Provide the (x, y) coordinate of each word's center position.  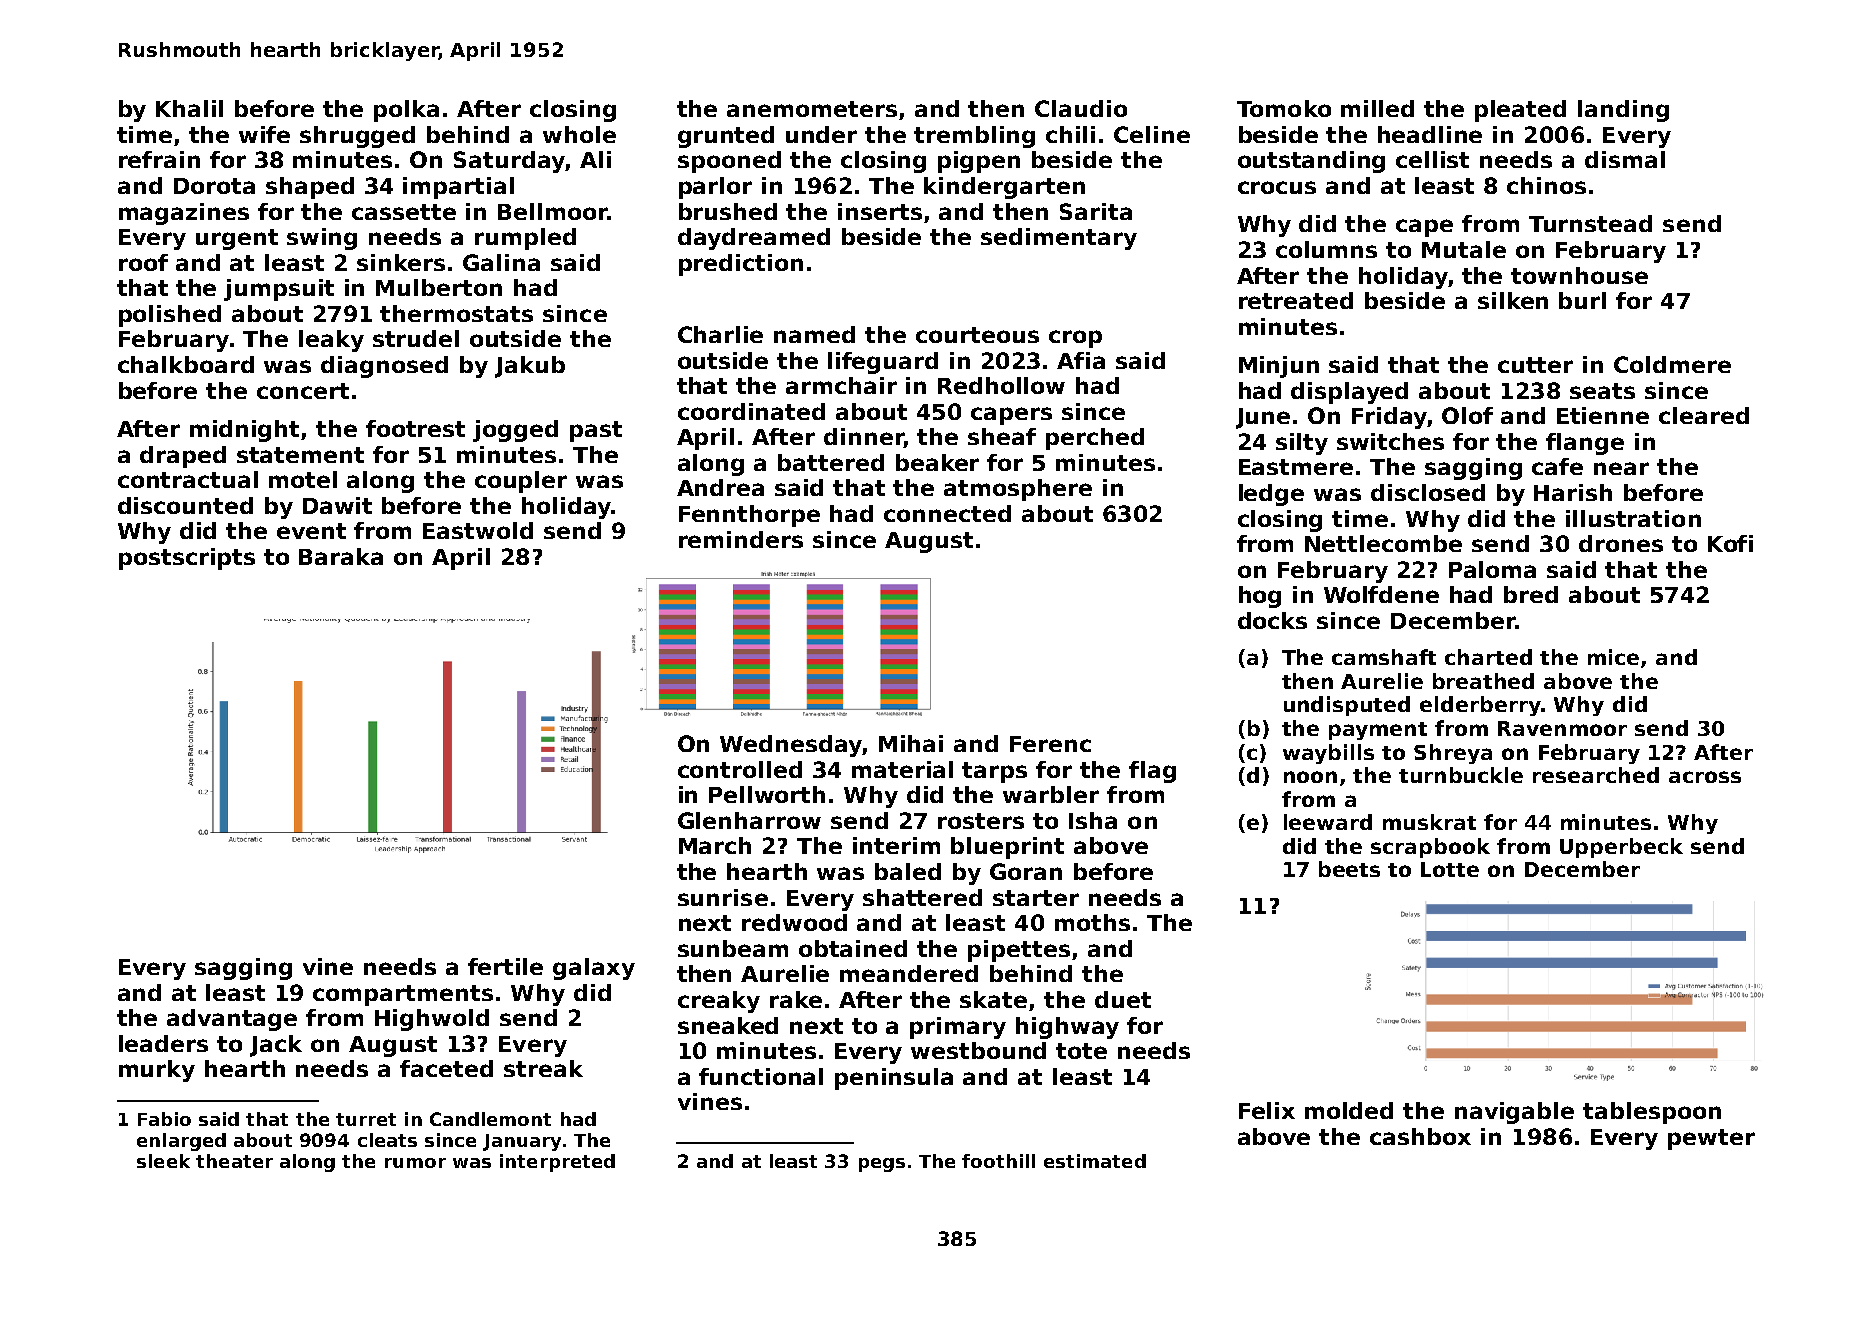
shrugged (357, 137)
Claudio (1081, 108)
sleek (163, 1161)
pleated (1520, 111)
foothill (998, 1161)
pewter (1711, 1139)
